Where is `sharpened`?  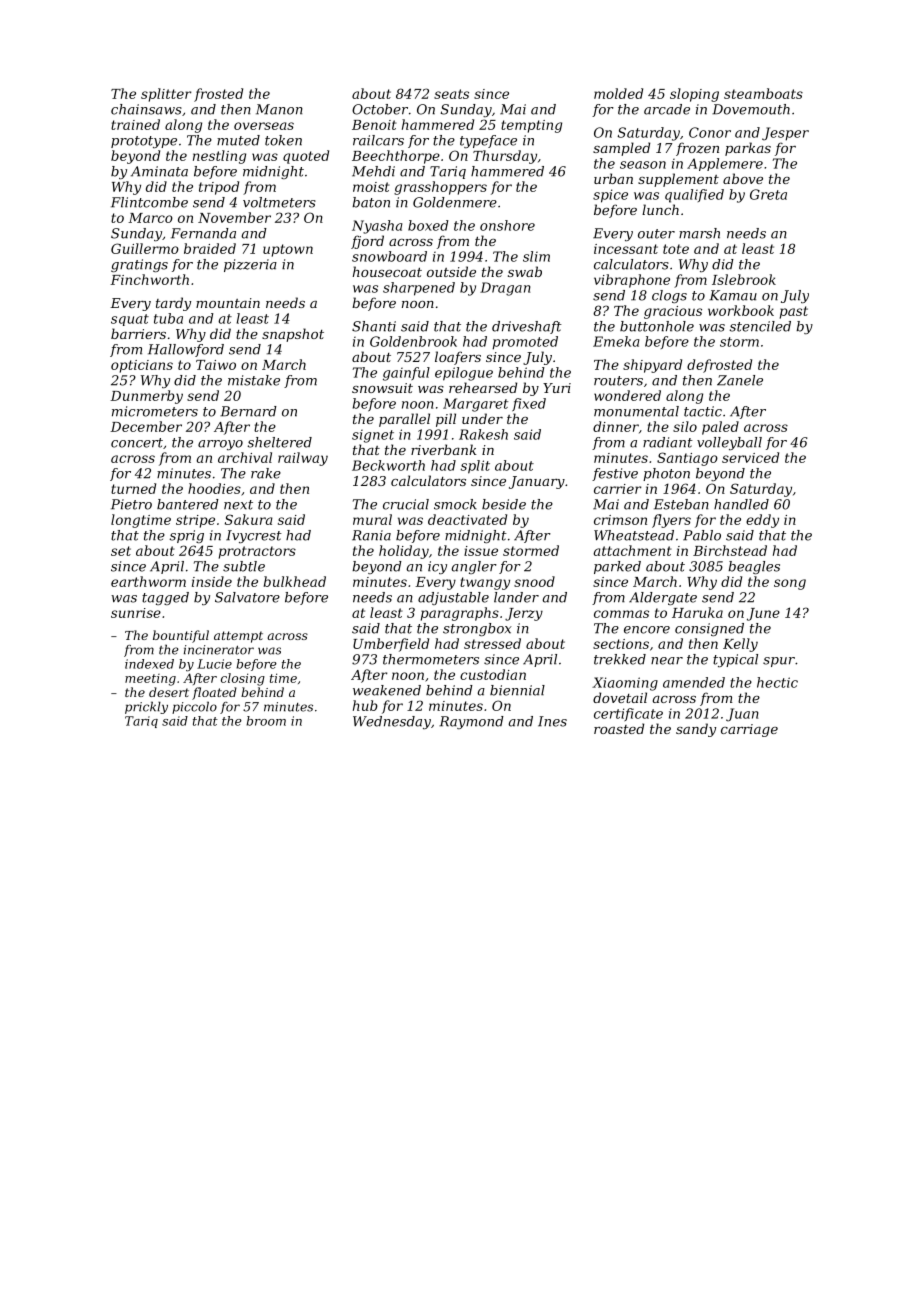 sharpened is located at coordinates (419, 289).
